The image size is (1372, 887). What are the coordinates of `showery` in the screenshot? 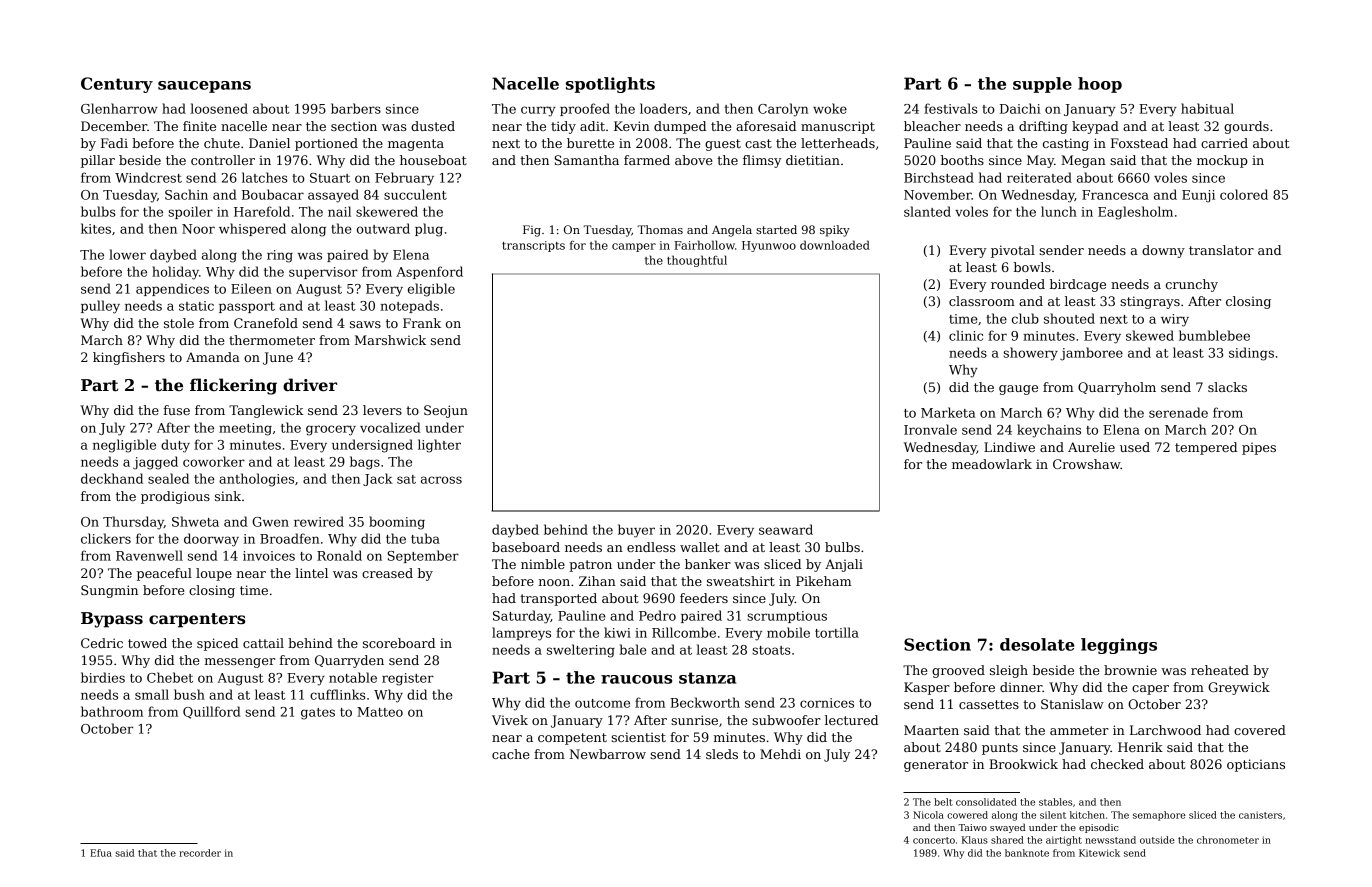 It's located at (1030, 354).
